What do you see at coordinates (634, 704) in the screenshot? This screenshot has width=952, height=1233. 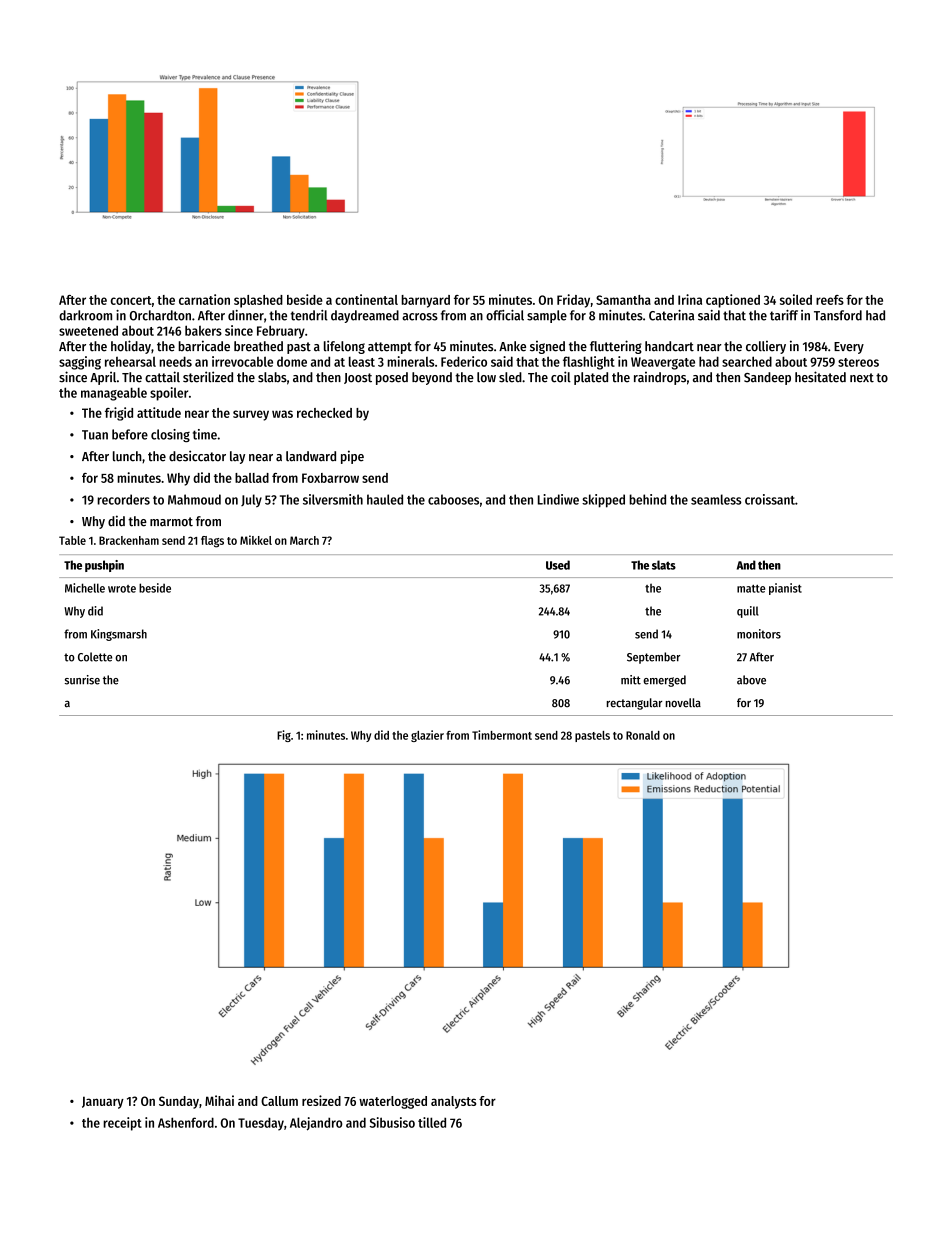 I see `rectangular` at bounding box center [634, 704].
